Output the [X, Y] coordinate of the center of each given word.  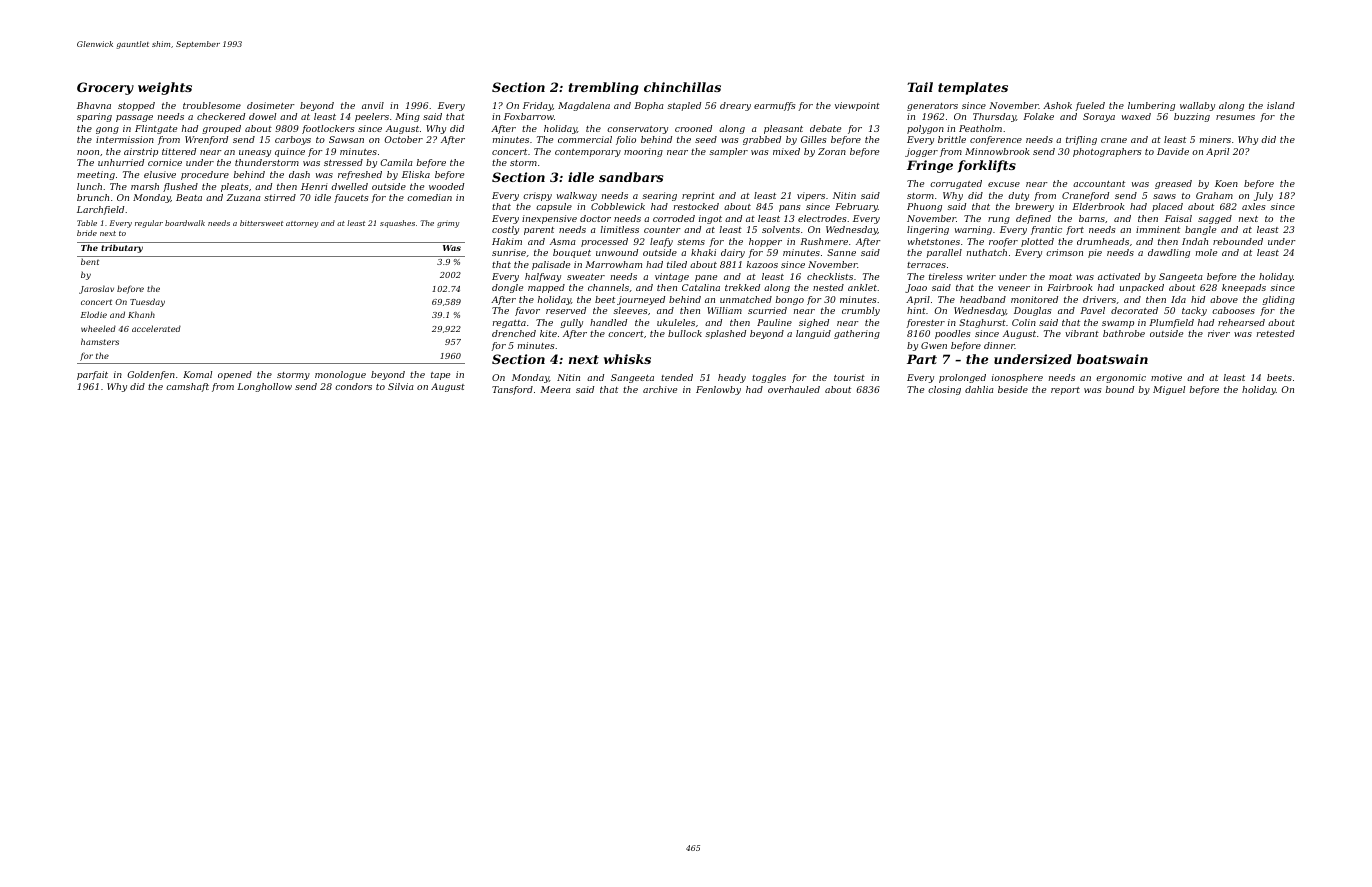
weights [165, 88]
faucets [351, 198]
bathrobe [1124, 333]
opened [235, 375]
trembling [604, 88]
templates [973, 88]
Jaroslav [96, 289]
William [724, 310]
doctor [595, 218]
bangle [1200, 230]
